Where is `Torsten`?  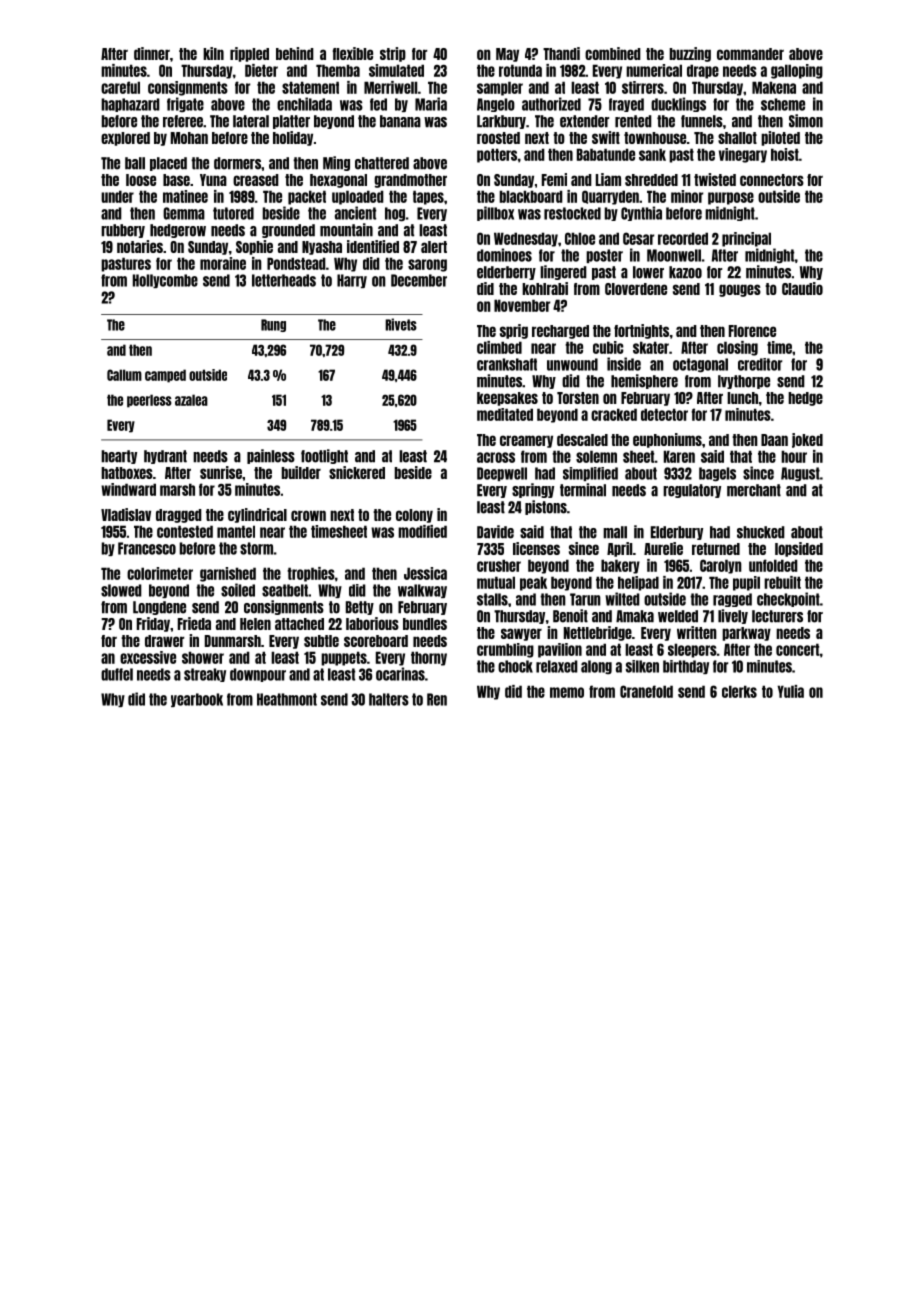 Torsten is located at coordinates (578, 398).
